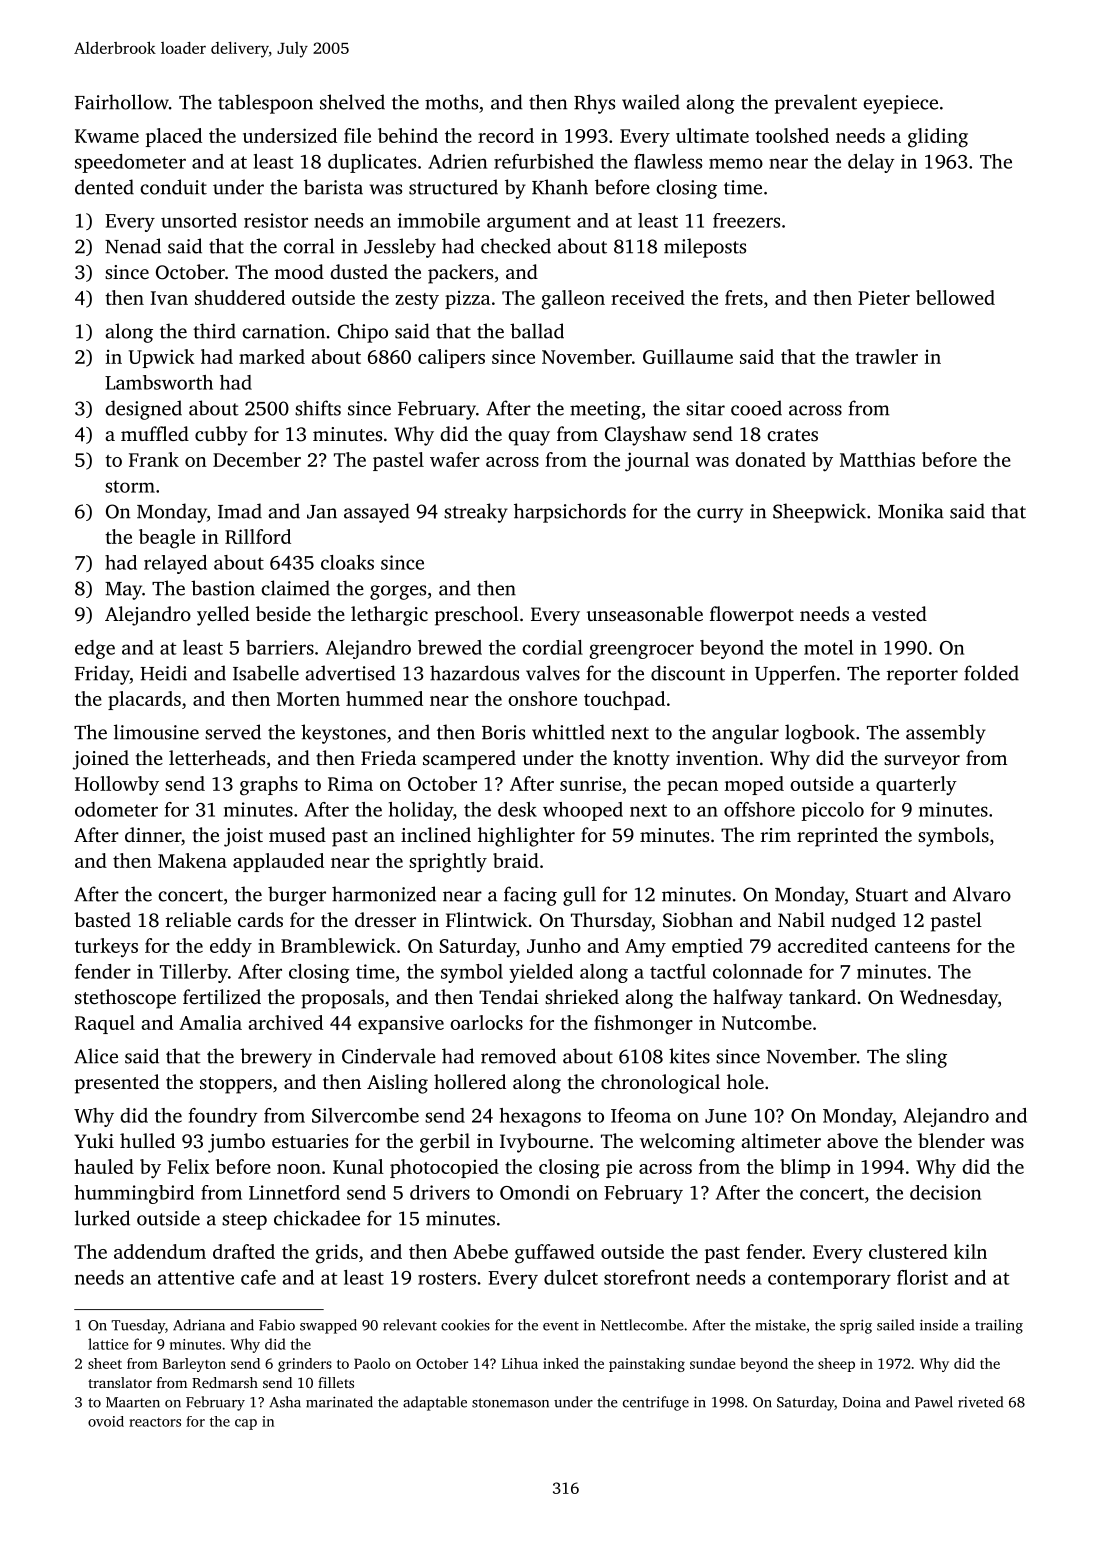 The height and width of the screenshot is (1561, 1104). I want to click on turkeys, so click(106, 947).
